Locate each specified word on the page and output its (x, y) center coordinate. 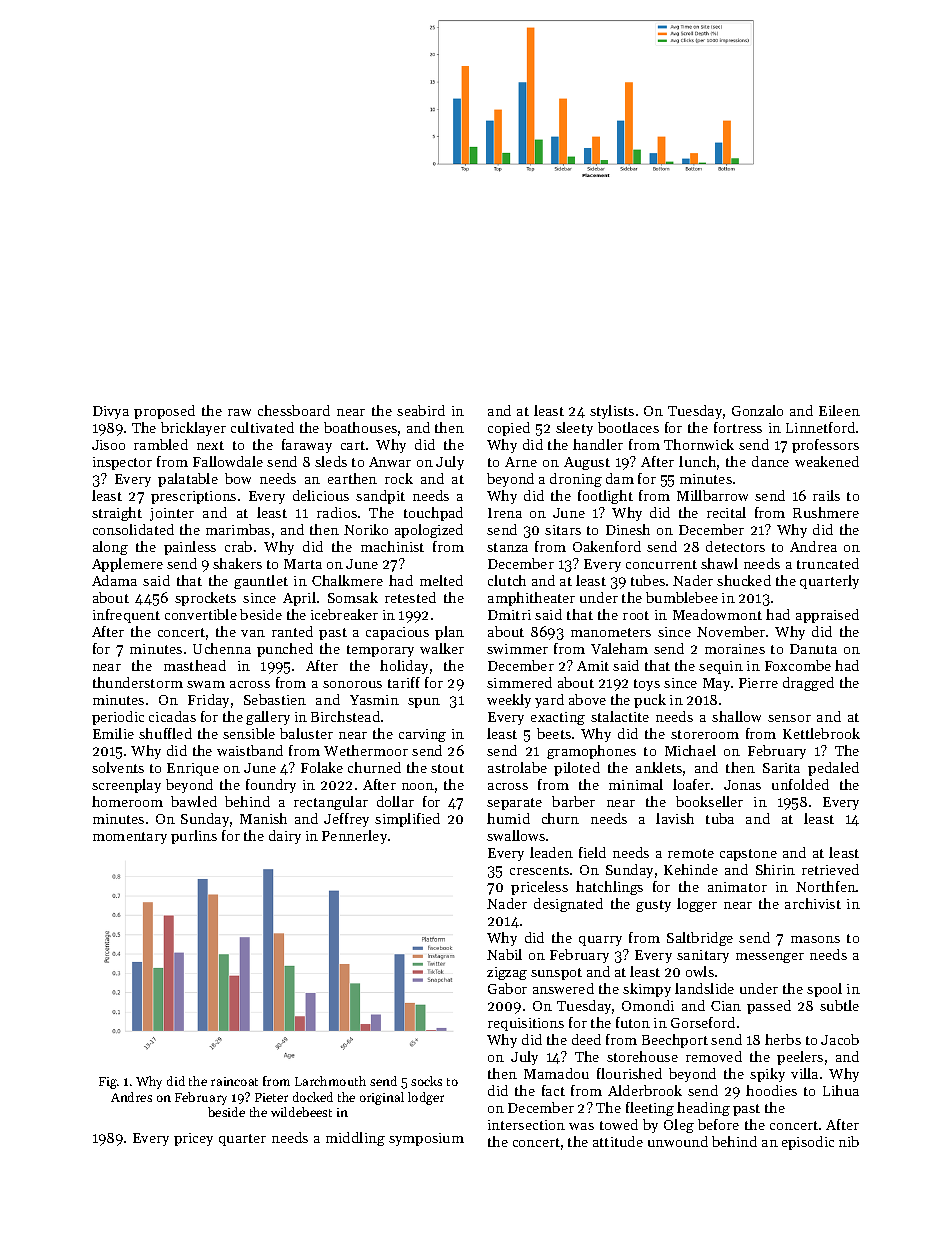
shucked (744, 580)
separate (514, 804)
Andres (131, 1097)
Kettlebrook (821, 733)
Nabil (504, 954)
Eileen (839, 410)
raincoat (234, 1081)
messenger (770, 958)
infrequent (126, 616)
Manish (263, 818)
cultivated (262, 427)
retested (410, 597)
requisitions (526, 1024)
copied (509, 429)
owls (700, 971)
